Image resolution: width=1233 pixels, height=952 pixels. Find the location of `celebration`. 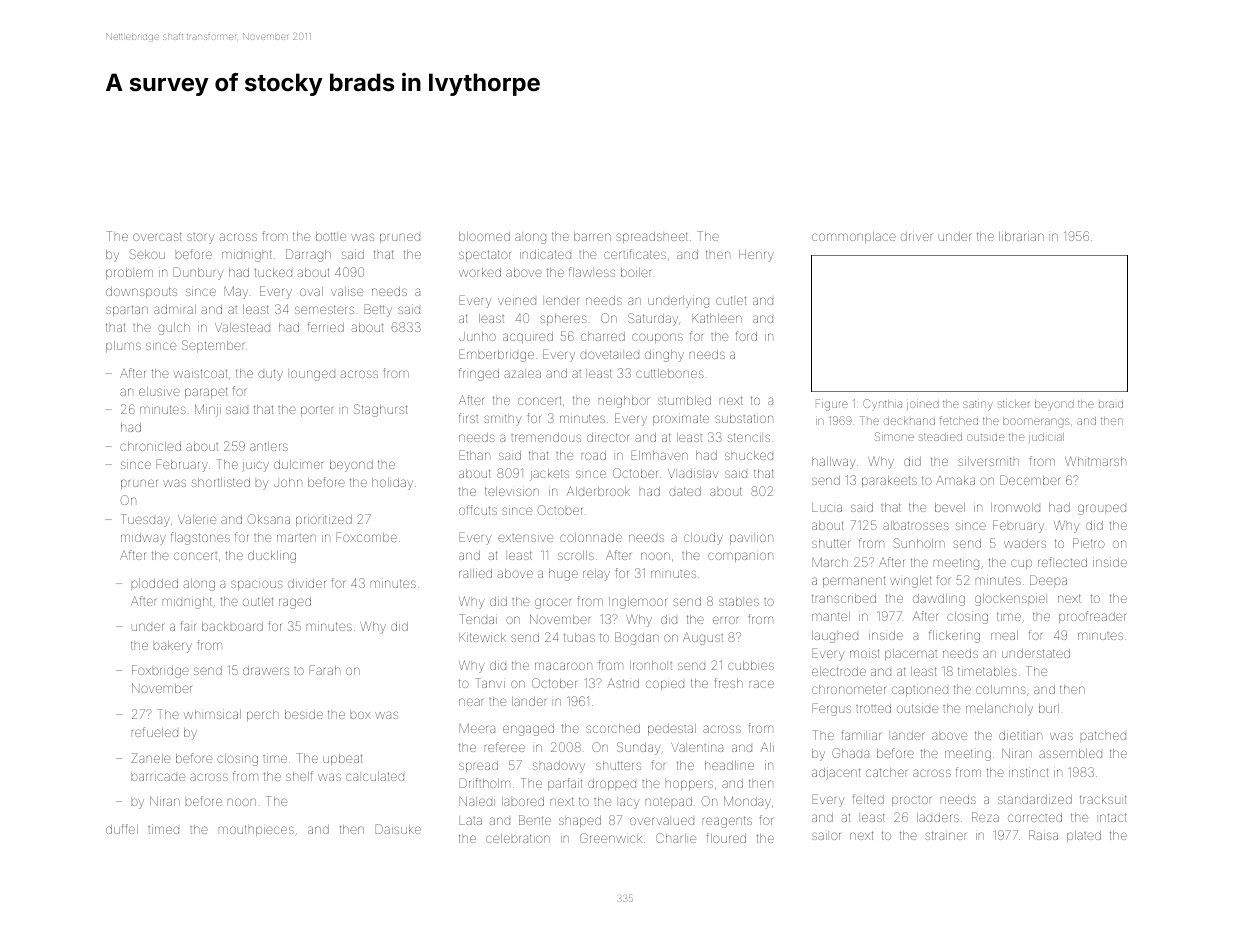

celebration is located at coordinates (518, 838).
